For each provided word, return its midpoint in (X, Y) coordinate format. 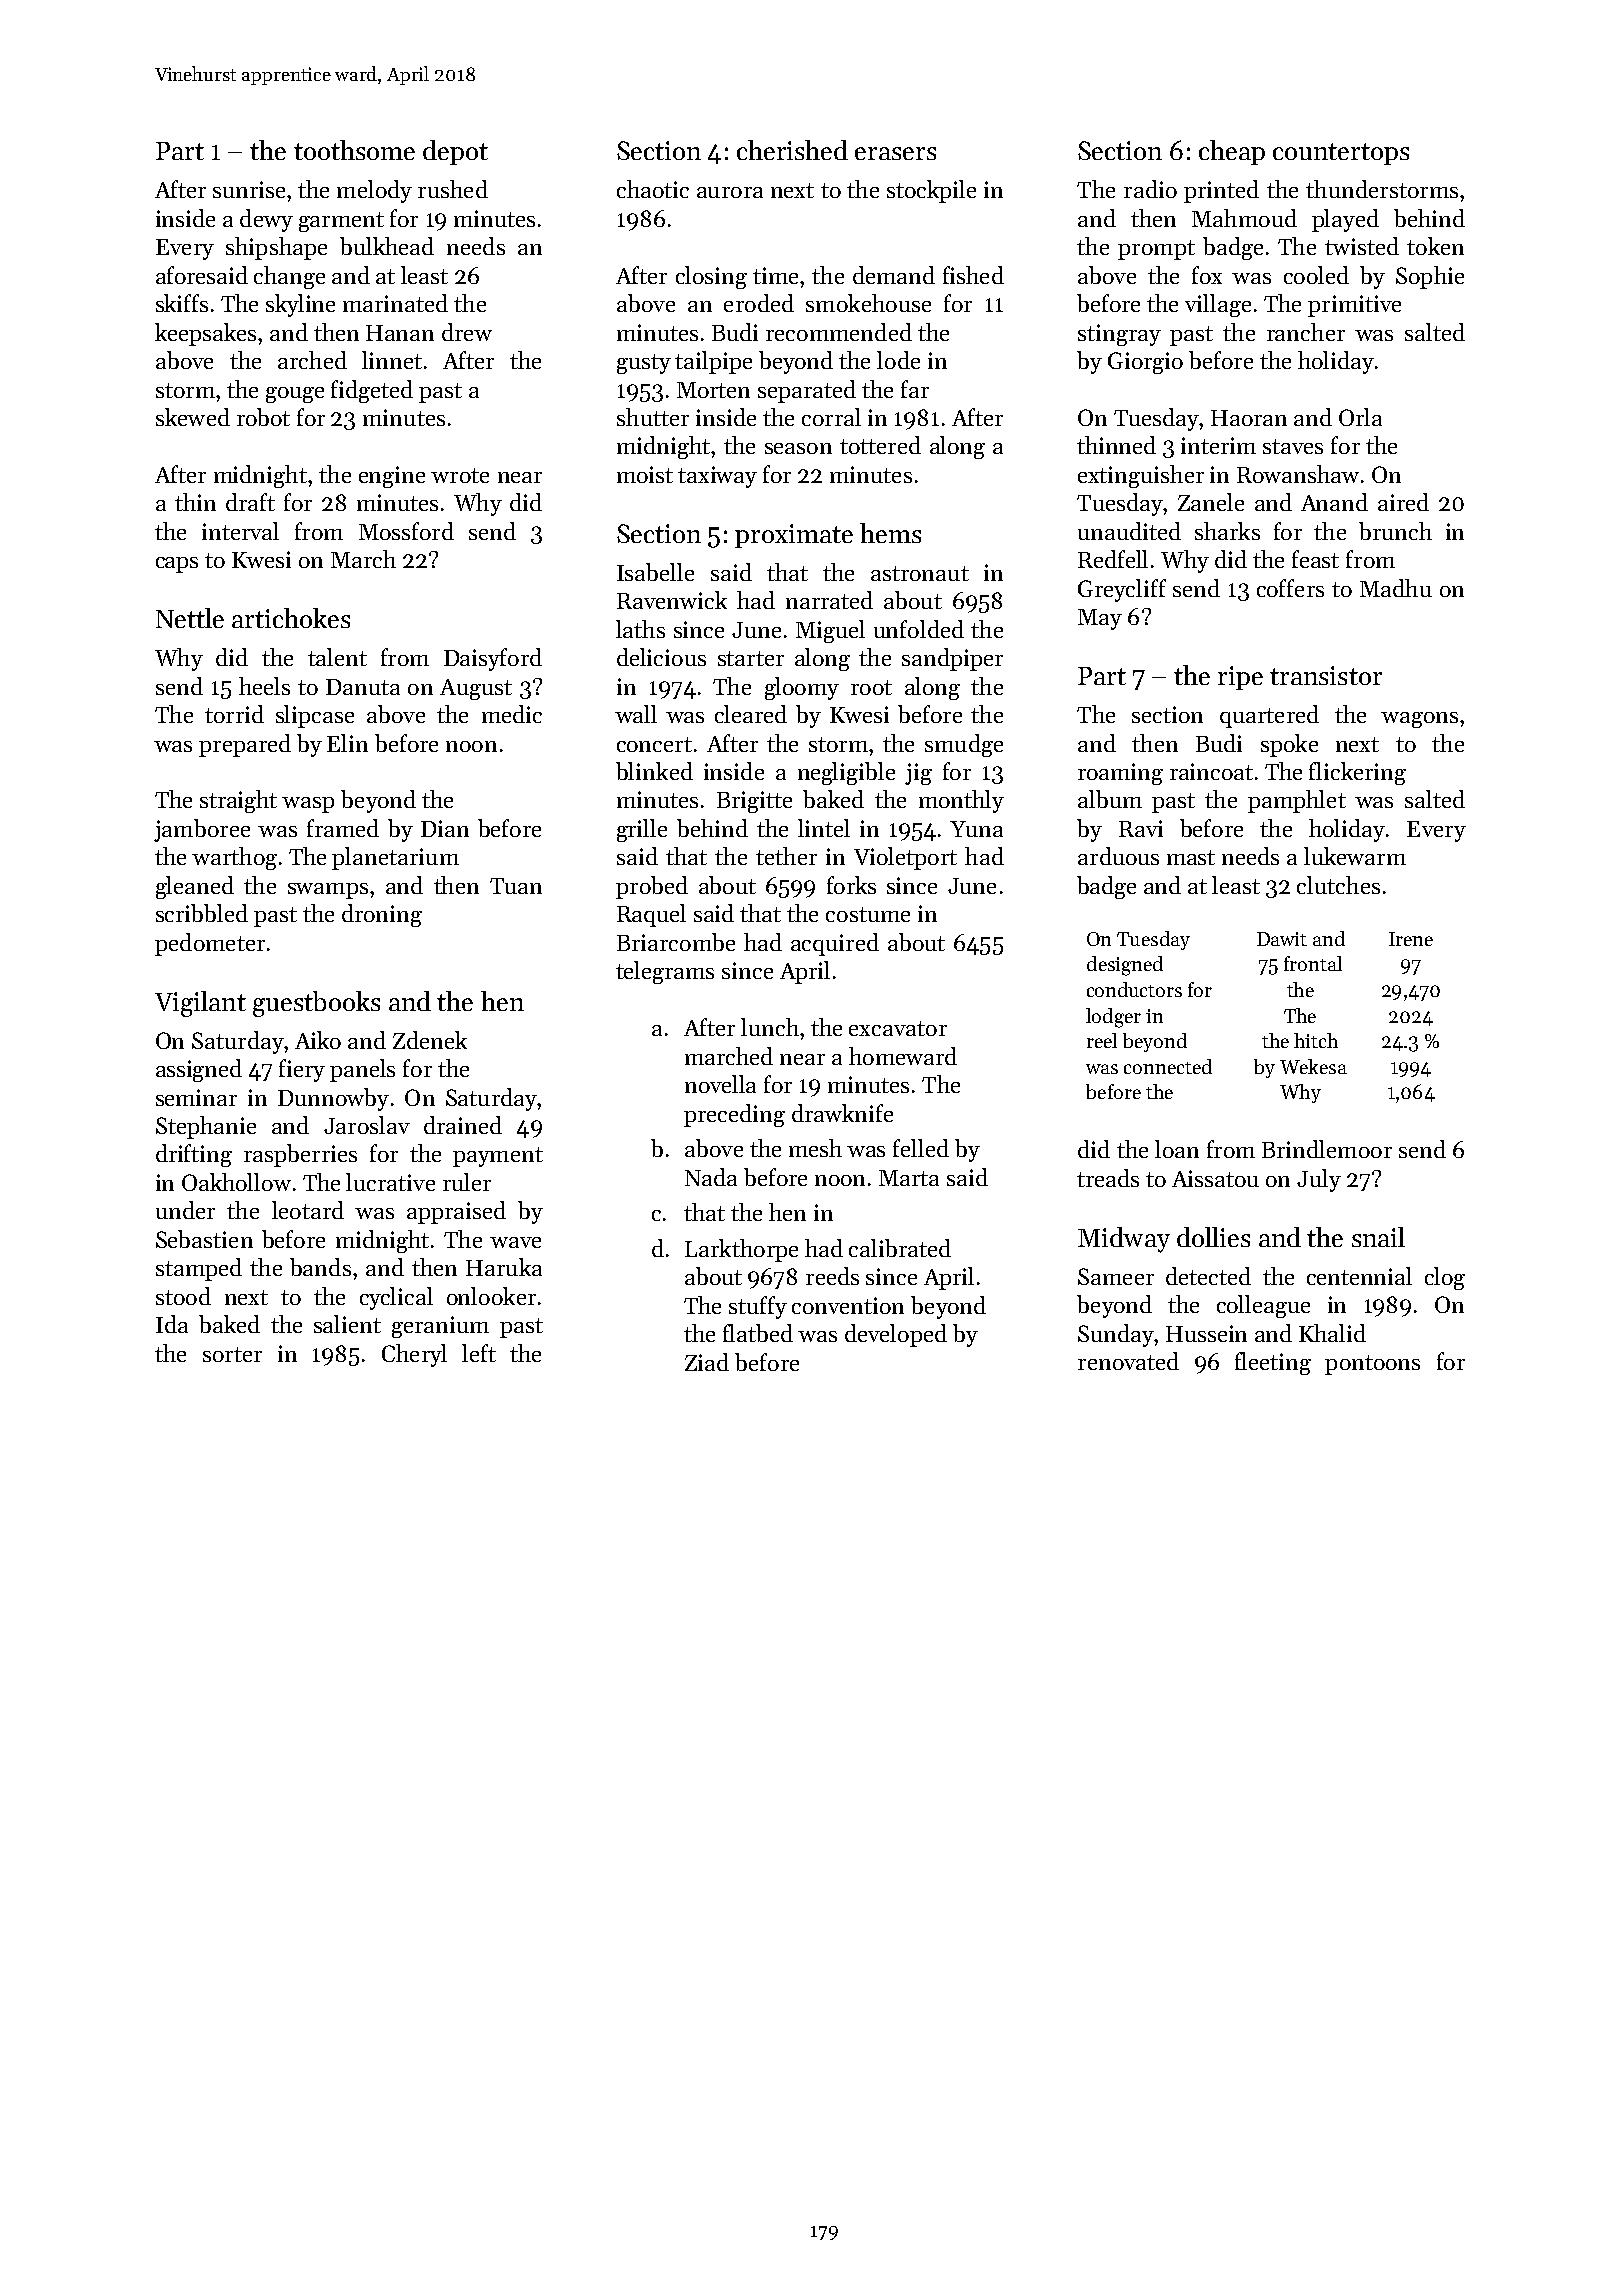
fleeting (1273, 1363)
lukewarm (1355, 856)
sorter (232, 1354)
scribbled (202, 913)
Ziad (707, 1362)
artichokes (291, 618)
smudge (964, 745)
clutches (1338, 885)
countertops (1341, 154)
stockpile (931, 191)
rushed (453, 189)
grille (642, 830)
